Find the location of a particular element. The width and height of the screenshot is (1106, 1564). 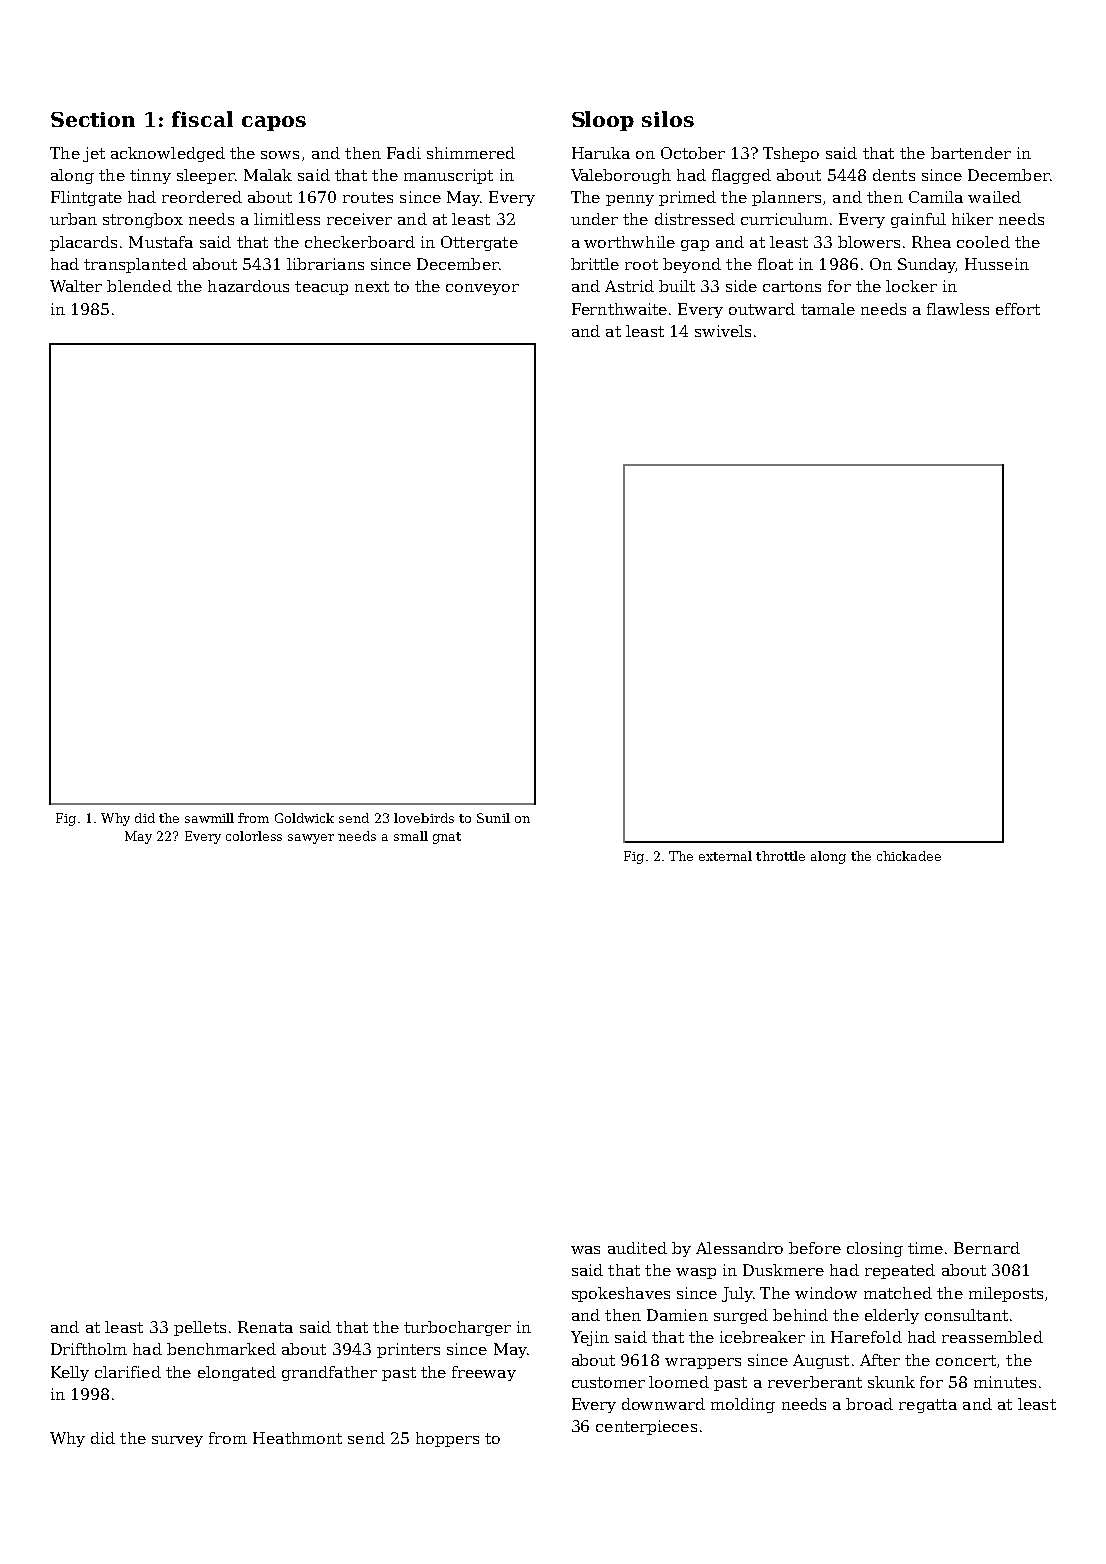

dents is located at coordinates (894, 175).
